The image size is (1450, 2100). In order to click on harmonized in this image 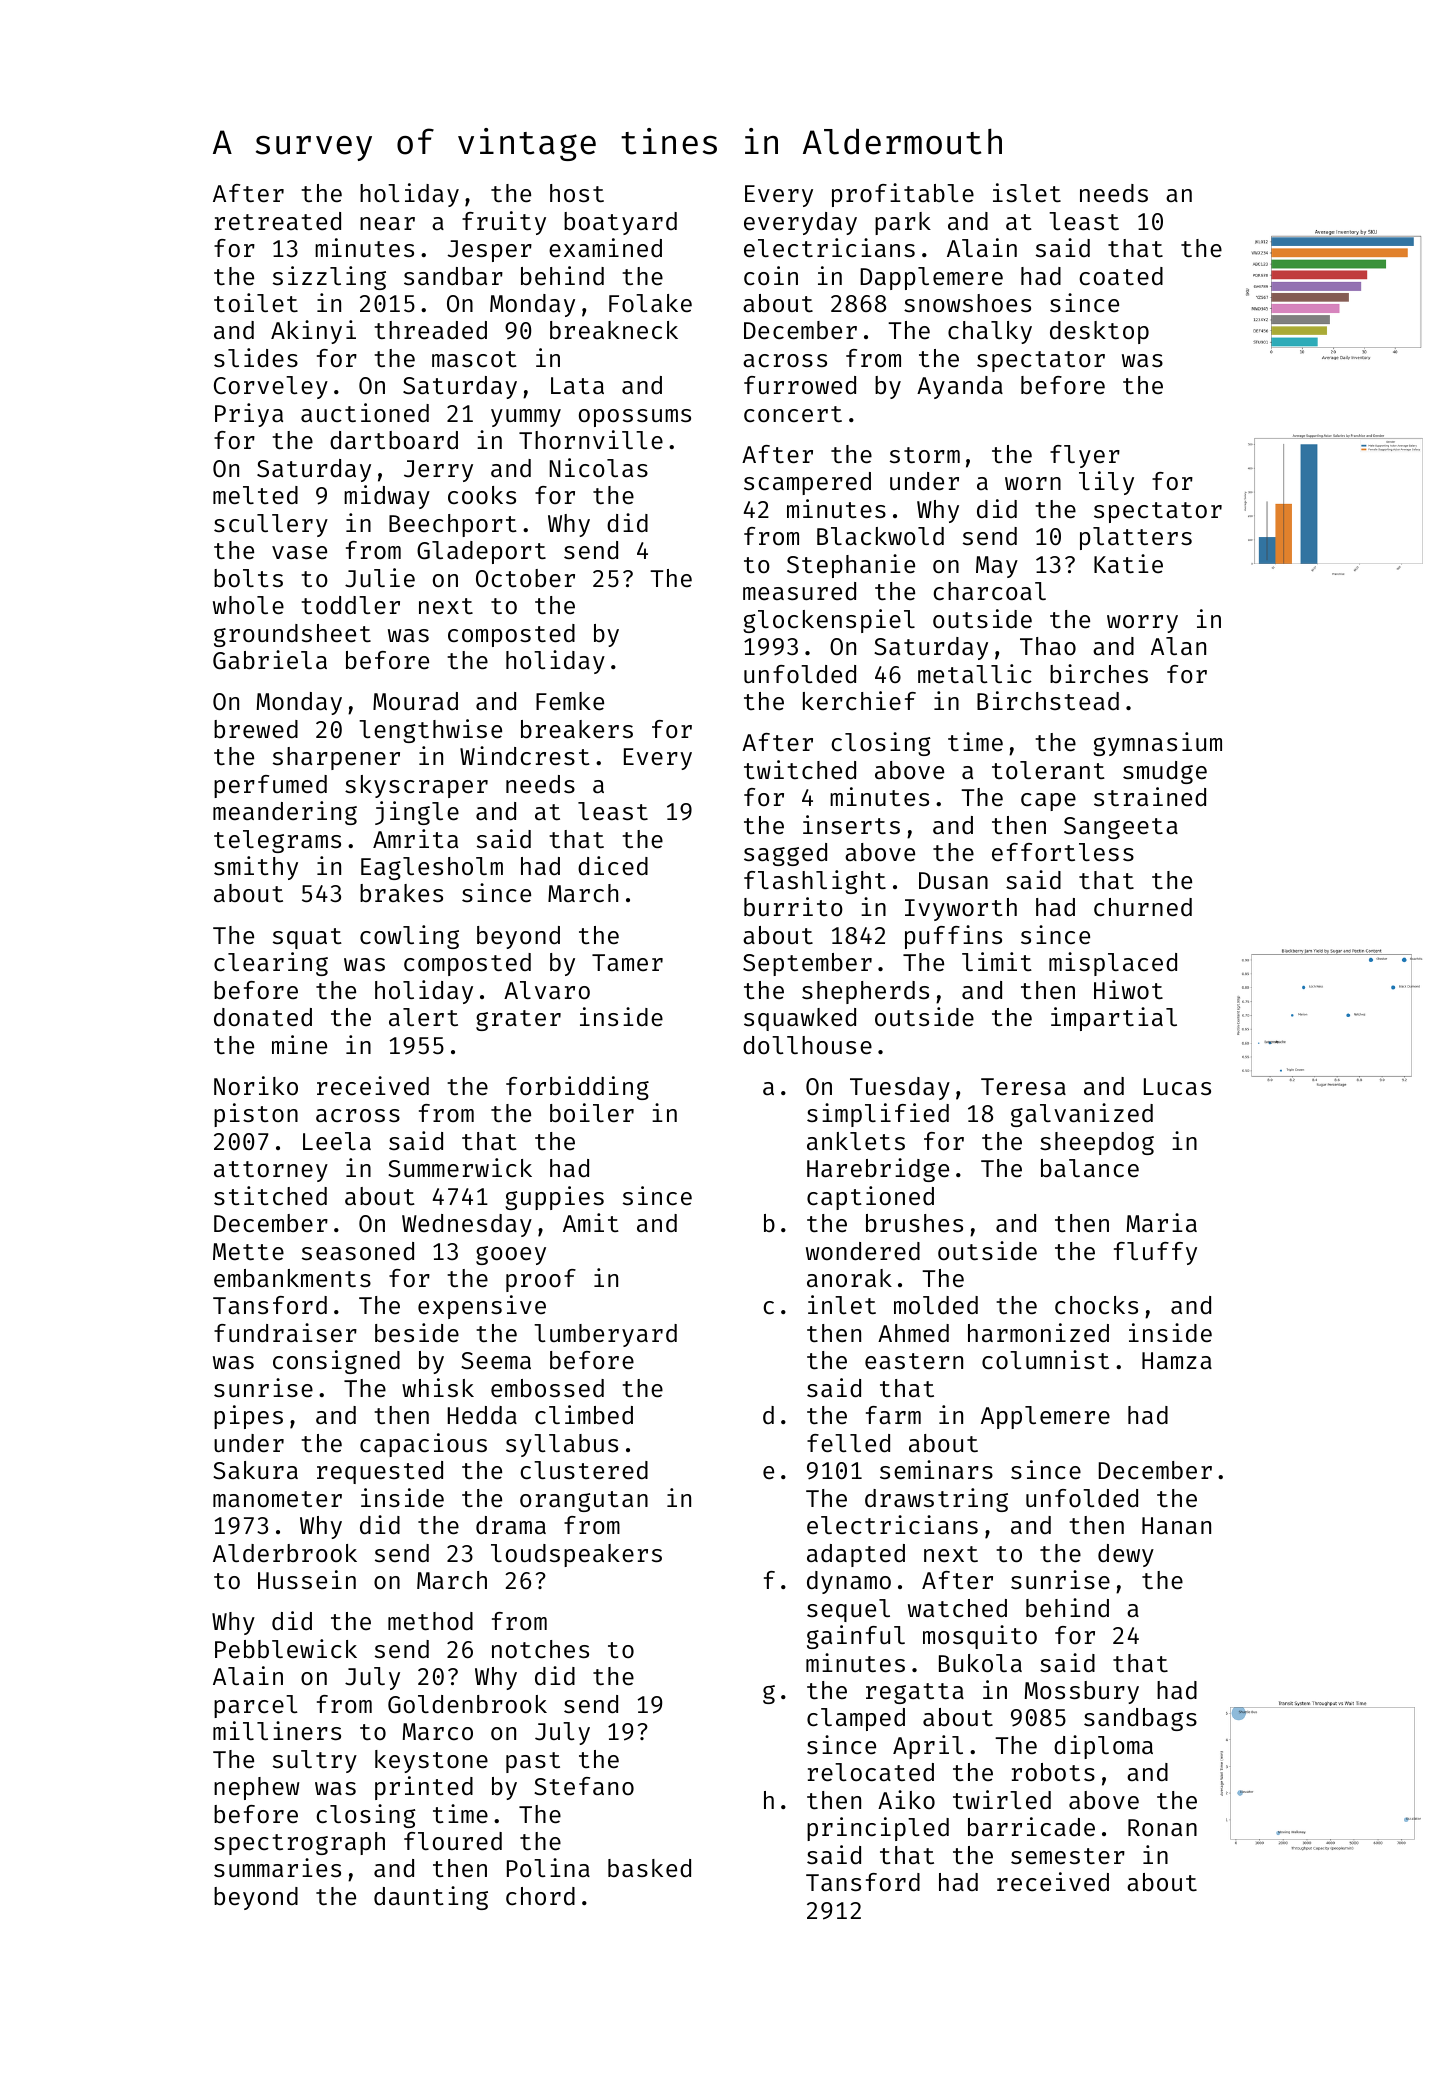, I will do `click(1038, 1332)`.
